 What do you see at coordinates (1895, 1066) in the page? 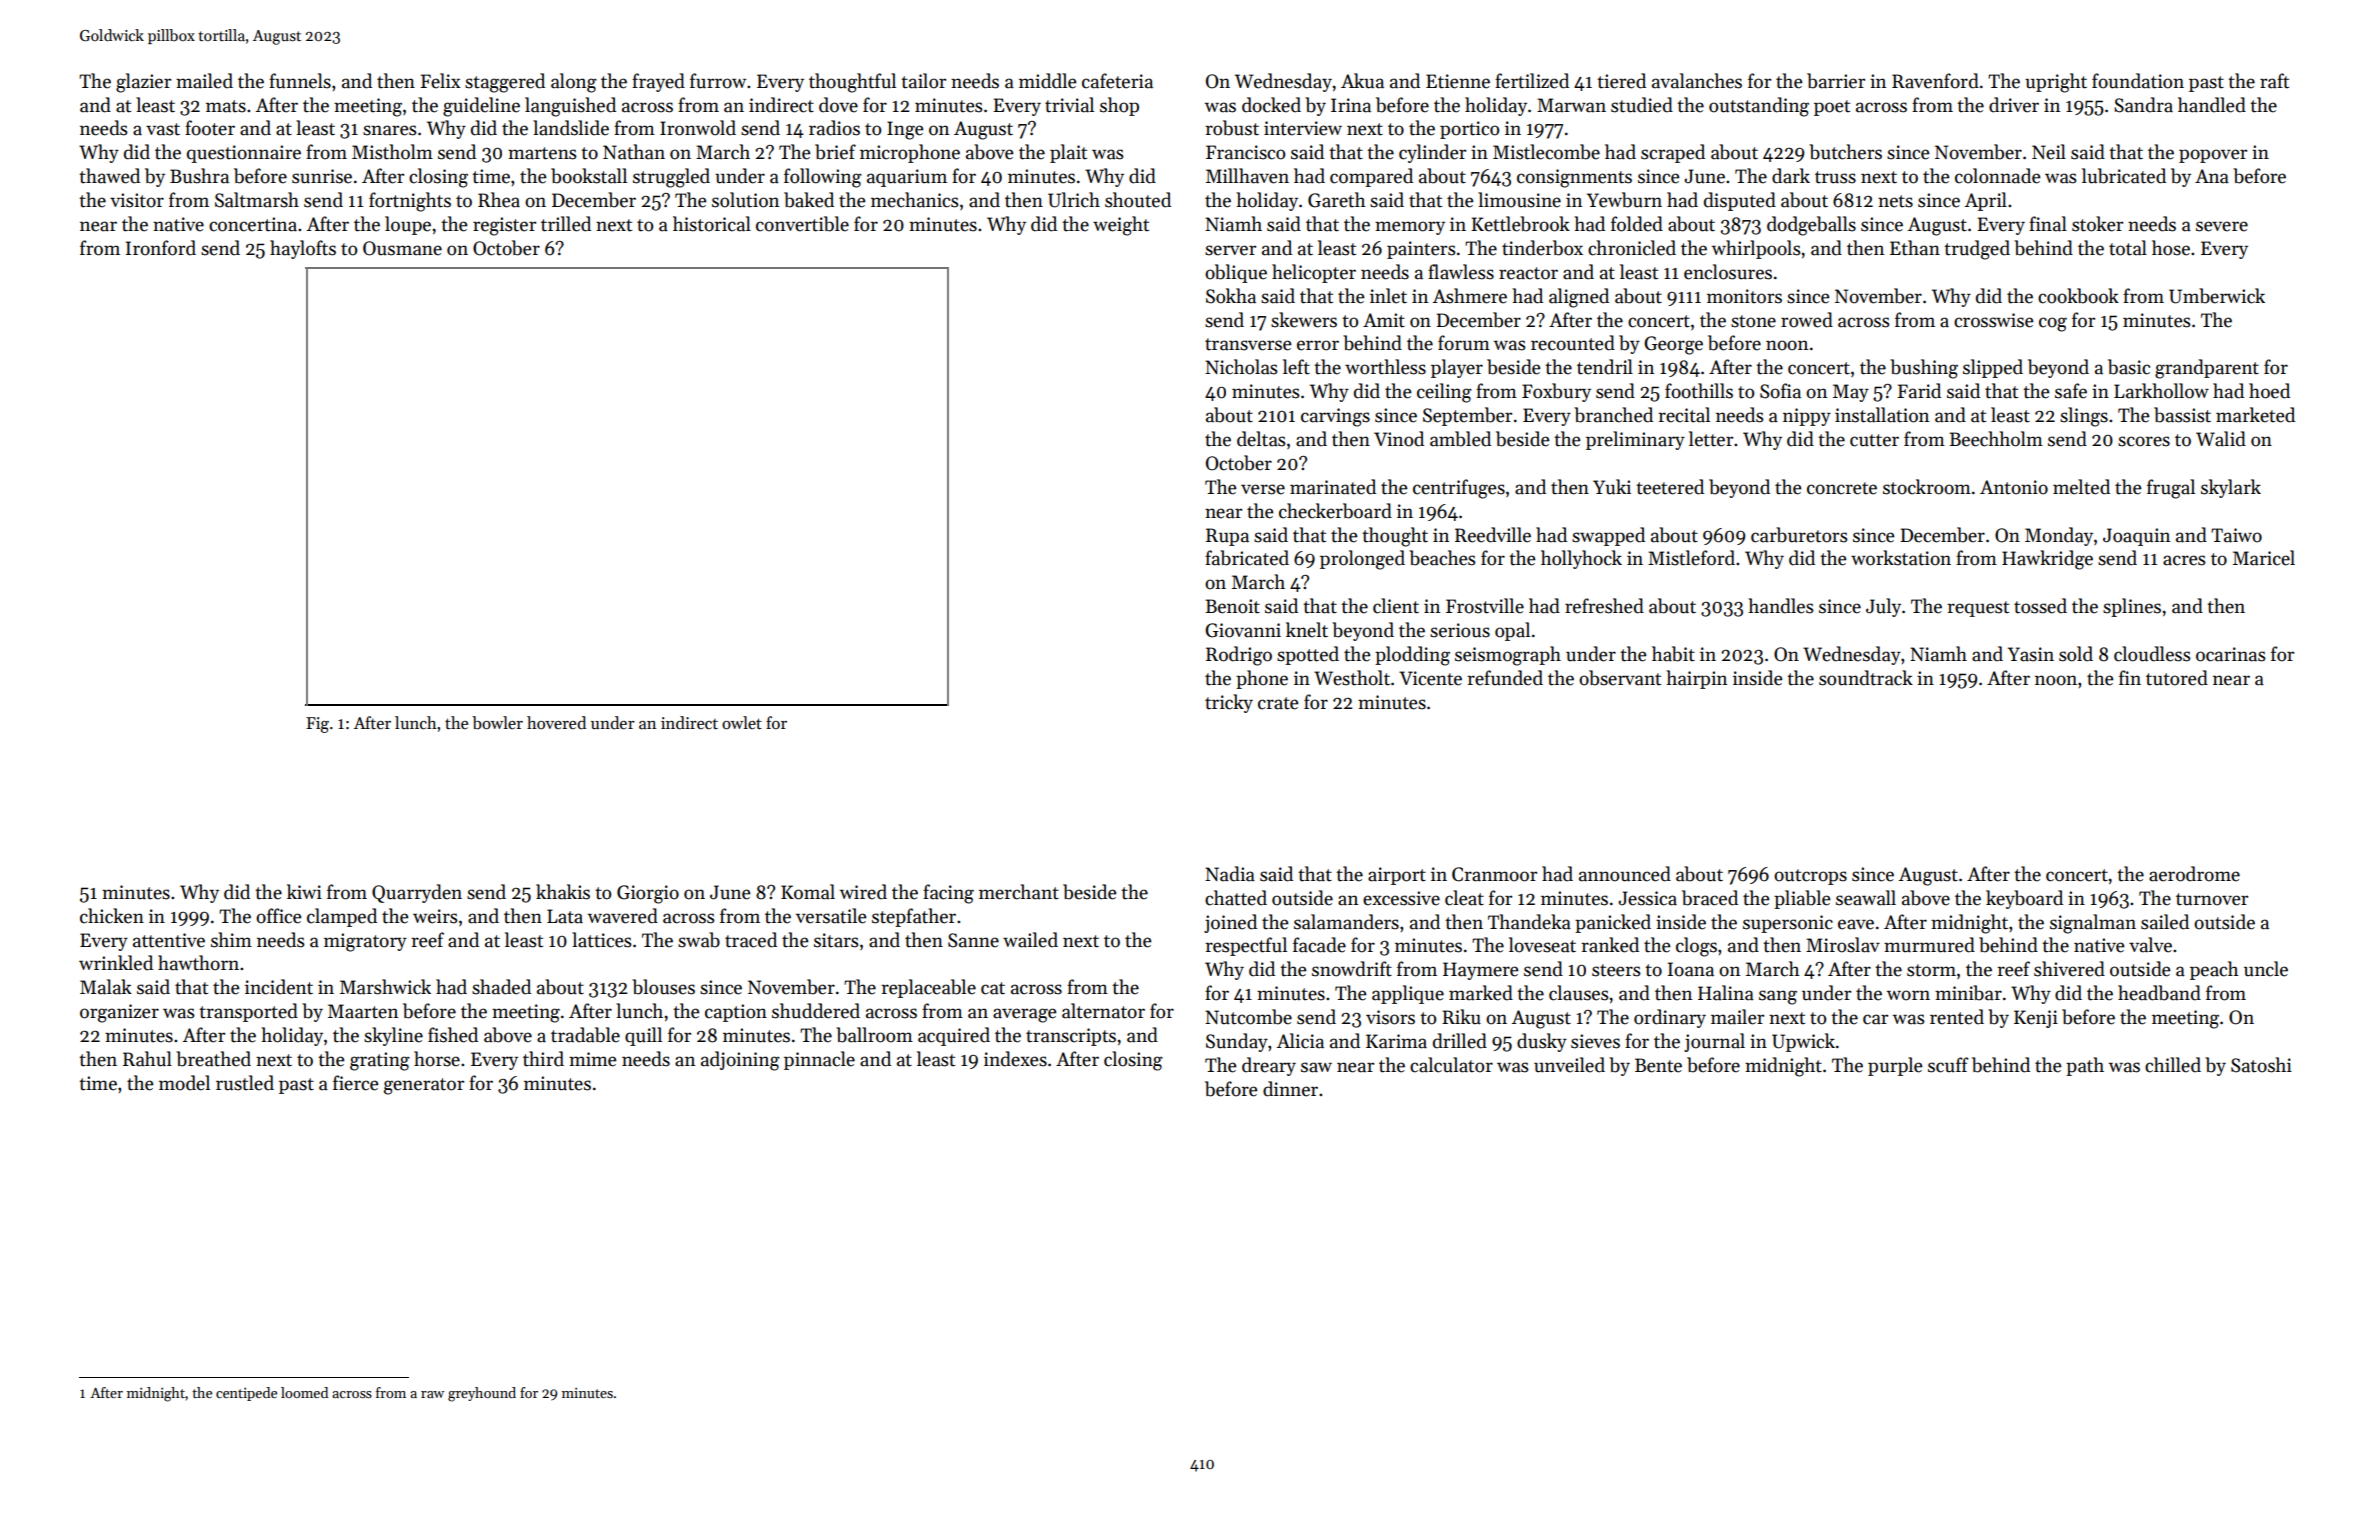
I see `purple` at bounding box center [1895, 1066].
